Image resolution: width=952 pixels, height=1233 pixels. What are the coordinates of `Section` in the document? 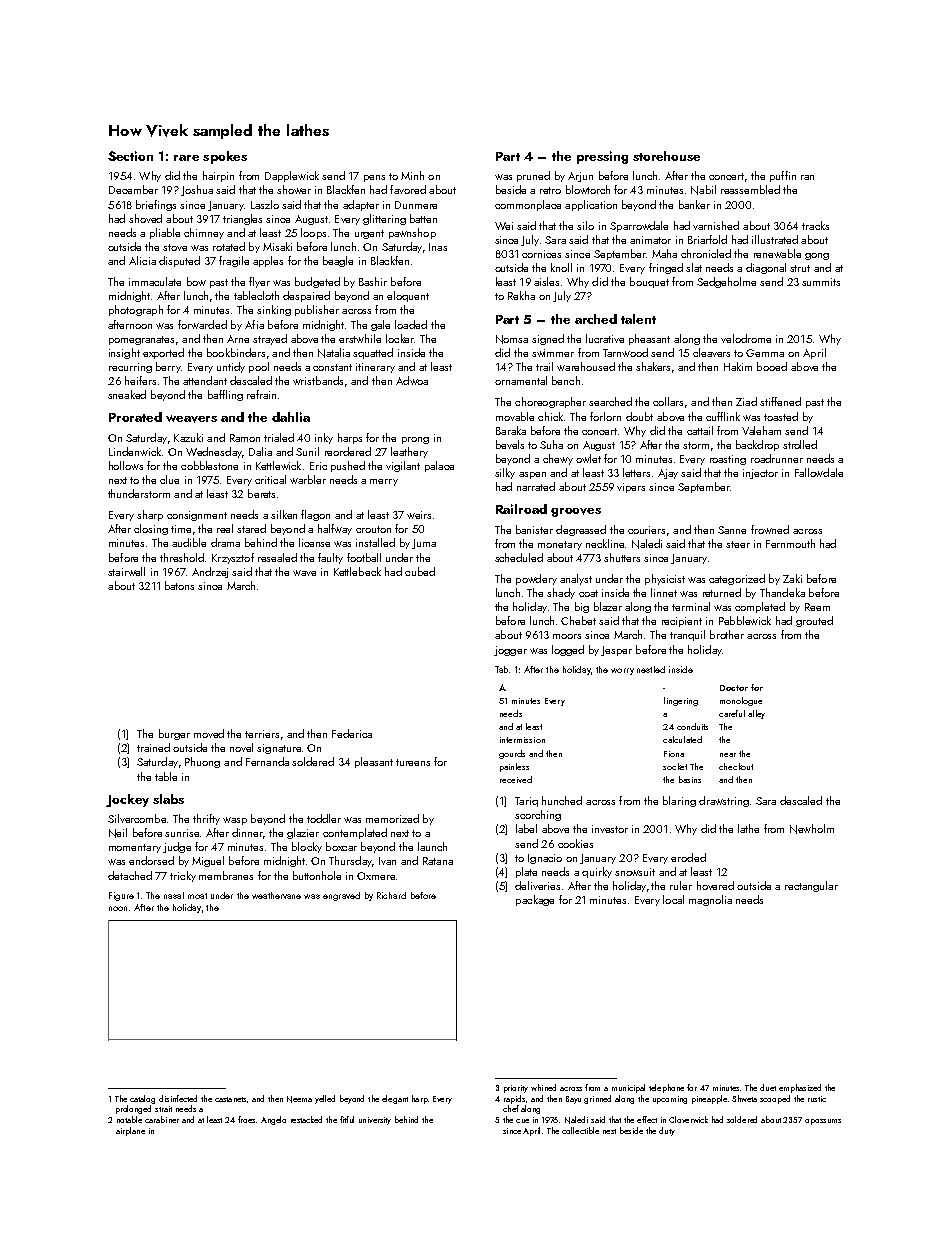 It's located at (130, 156).
